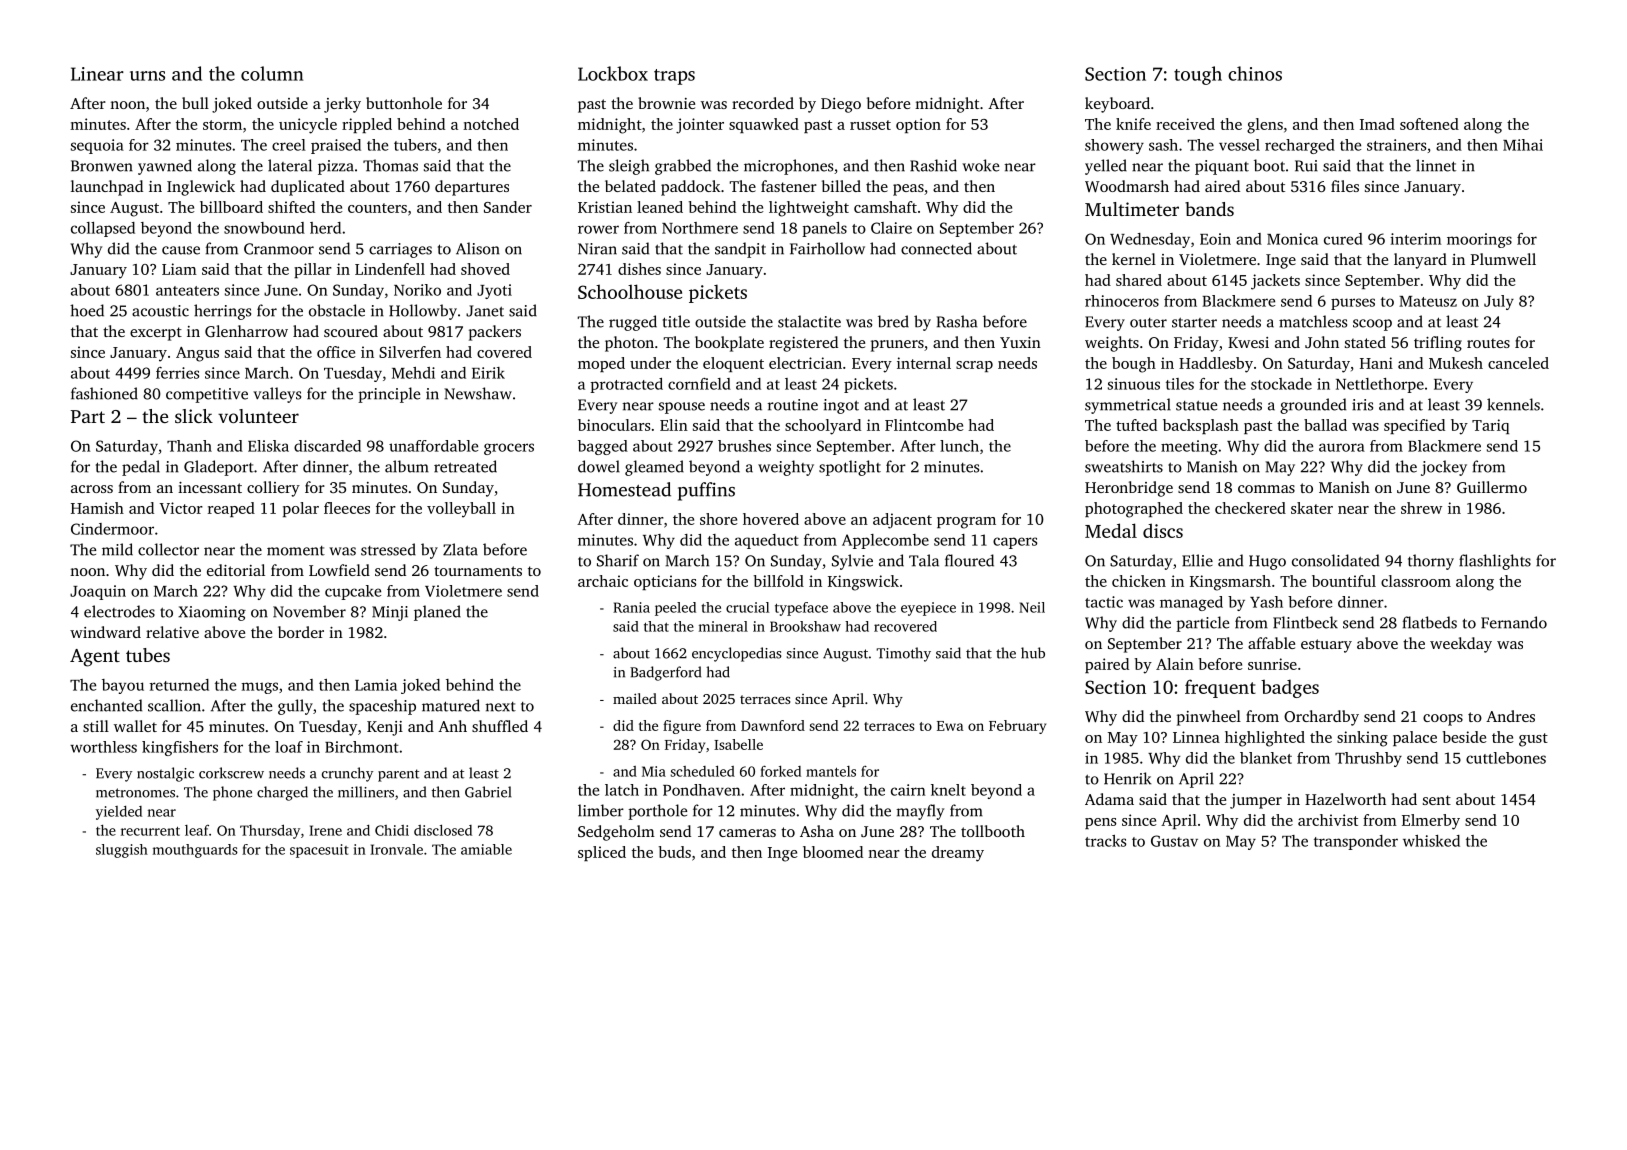 This screenshot has height=1150, width=1627. Describe the element at coordinates (833, 852) in the screenshot. I see `bloomed` at that location.
